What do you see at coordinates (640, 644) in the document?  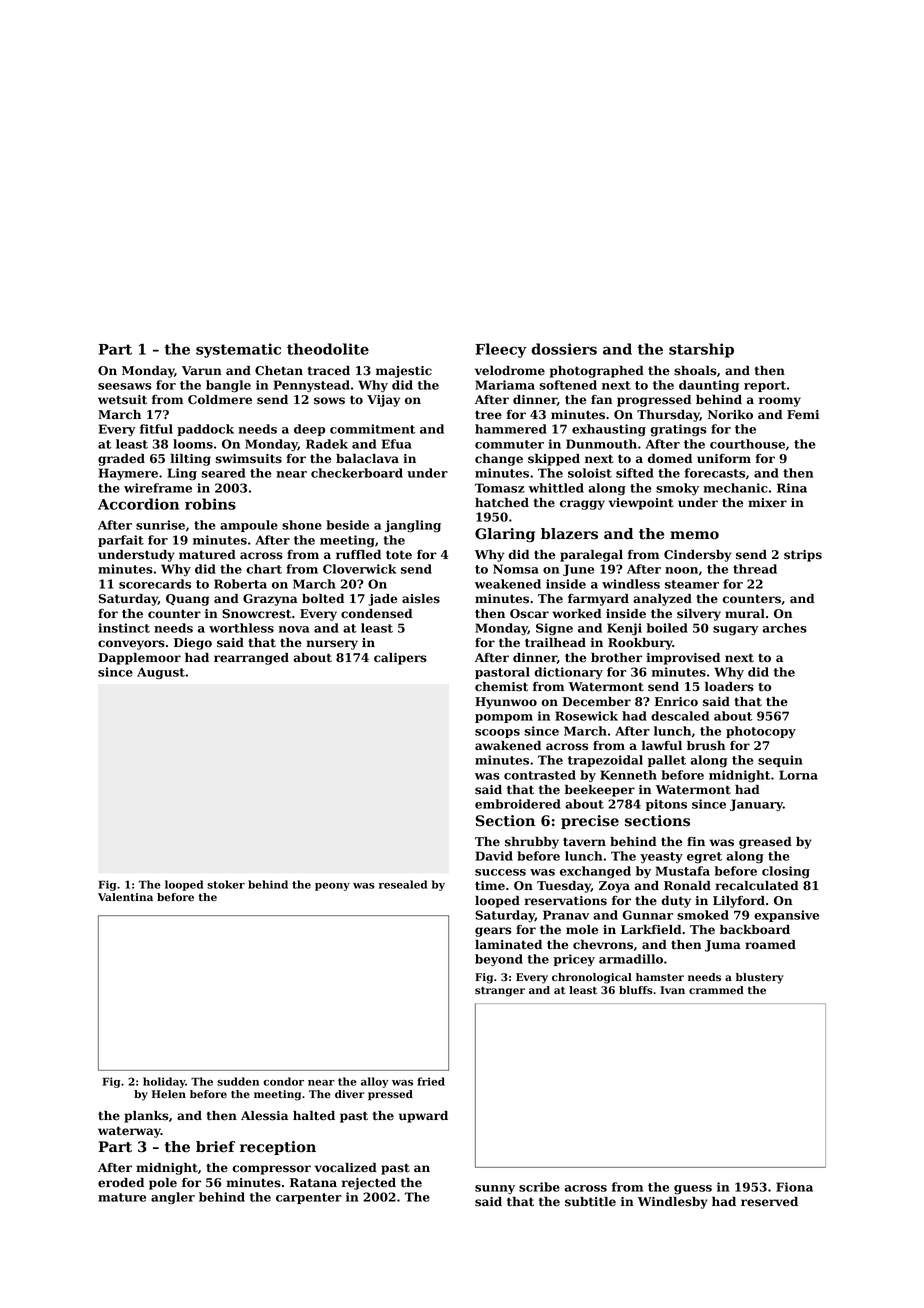 I see `Rookbury` at bounding box center [640, 644].
